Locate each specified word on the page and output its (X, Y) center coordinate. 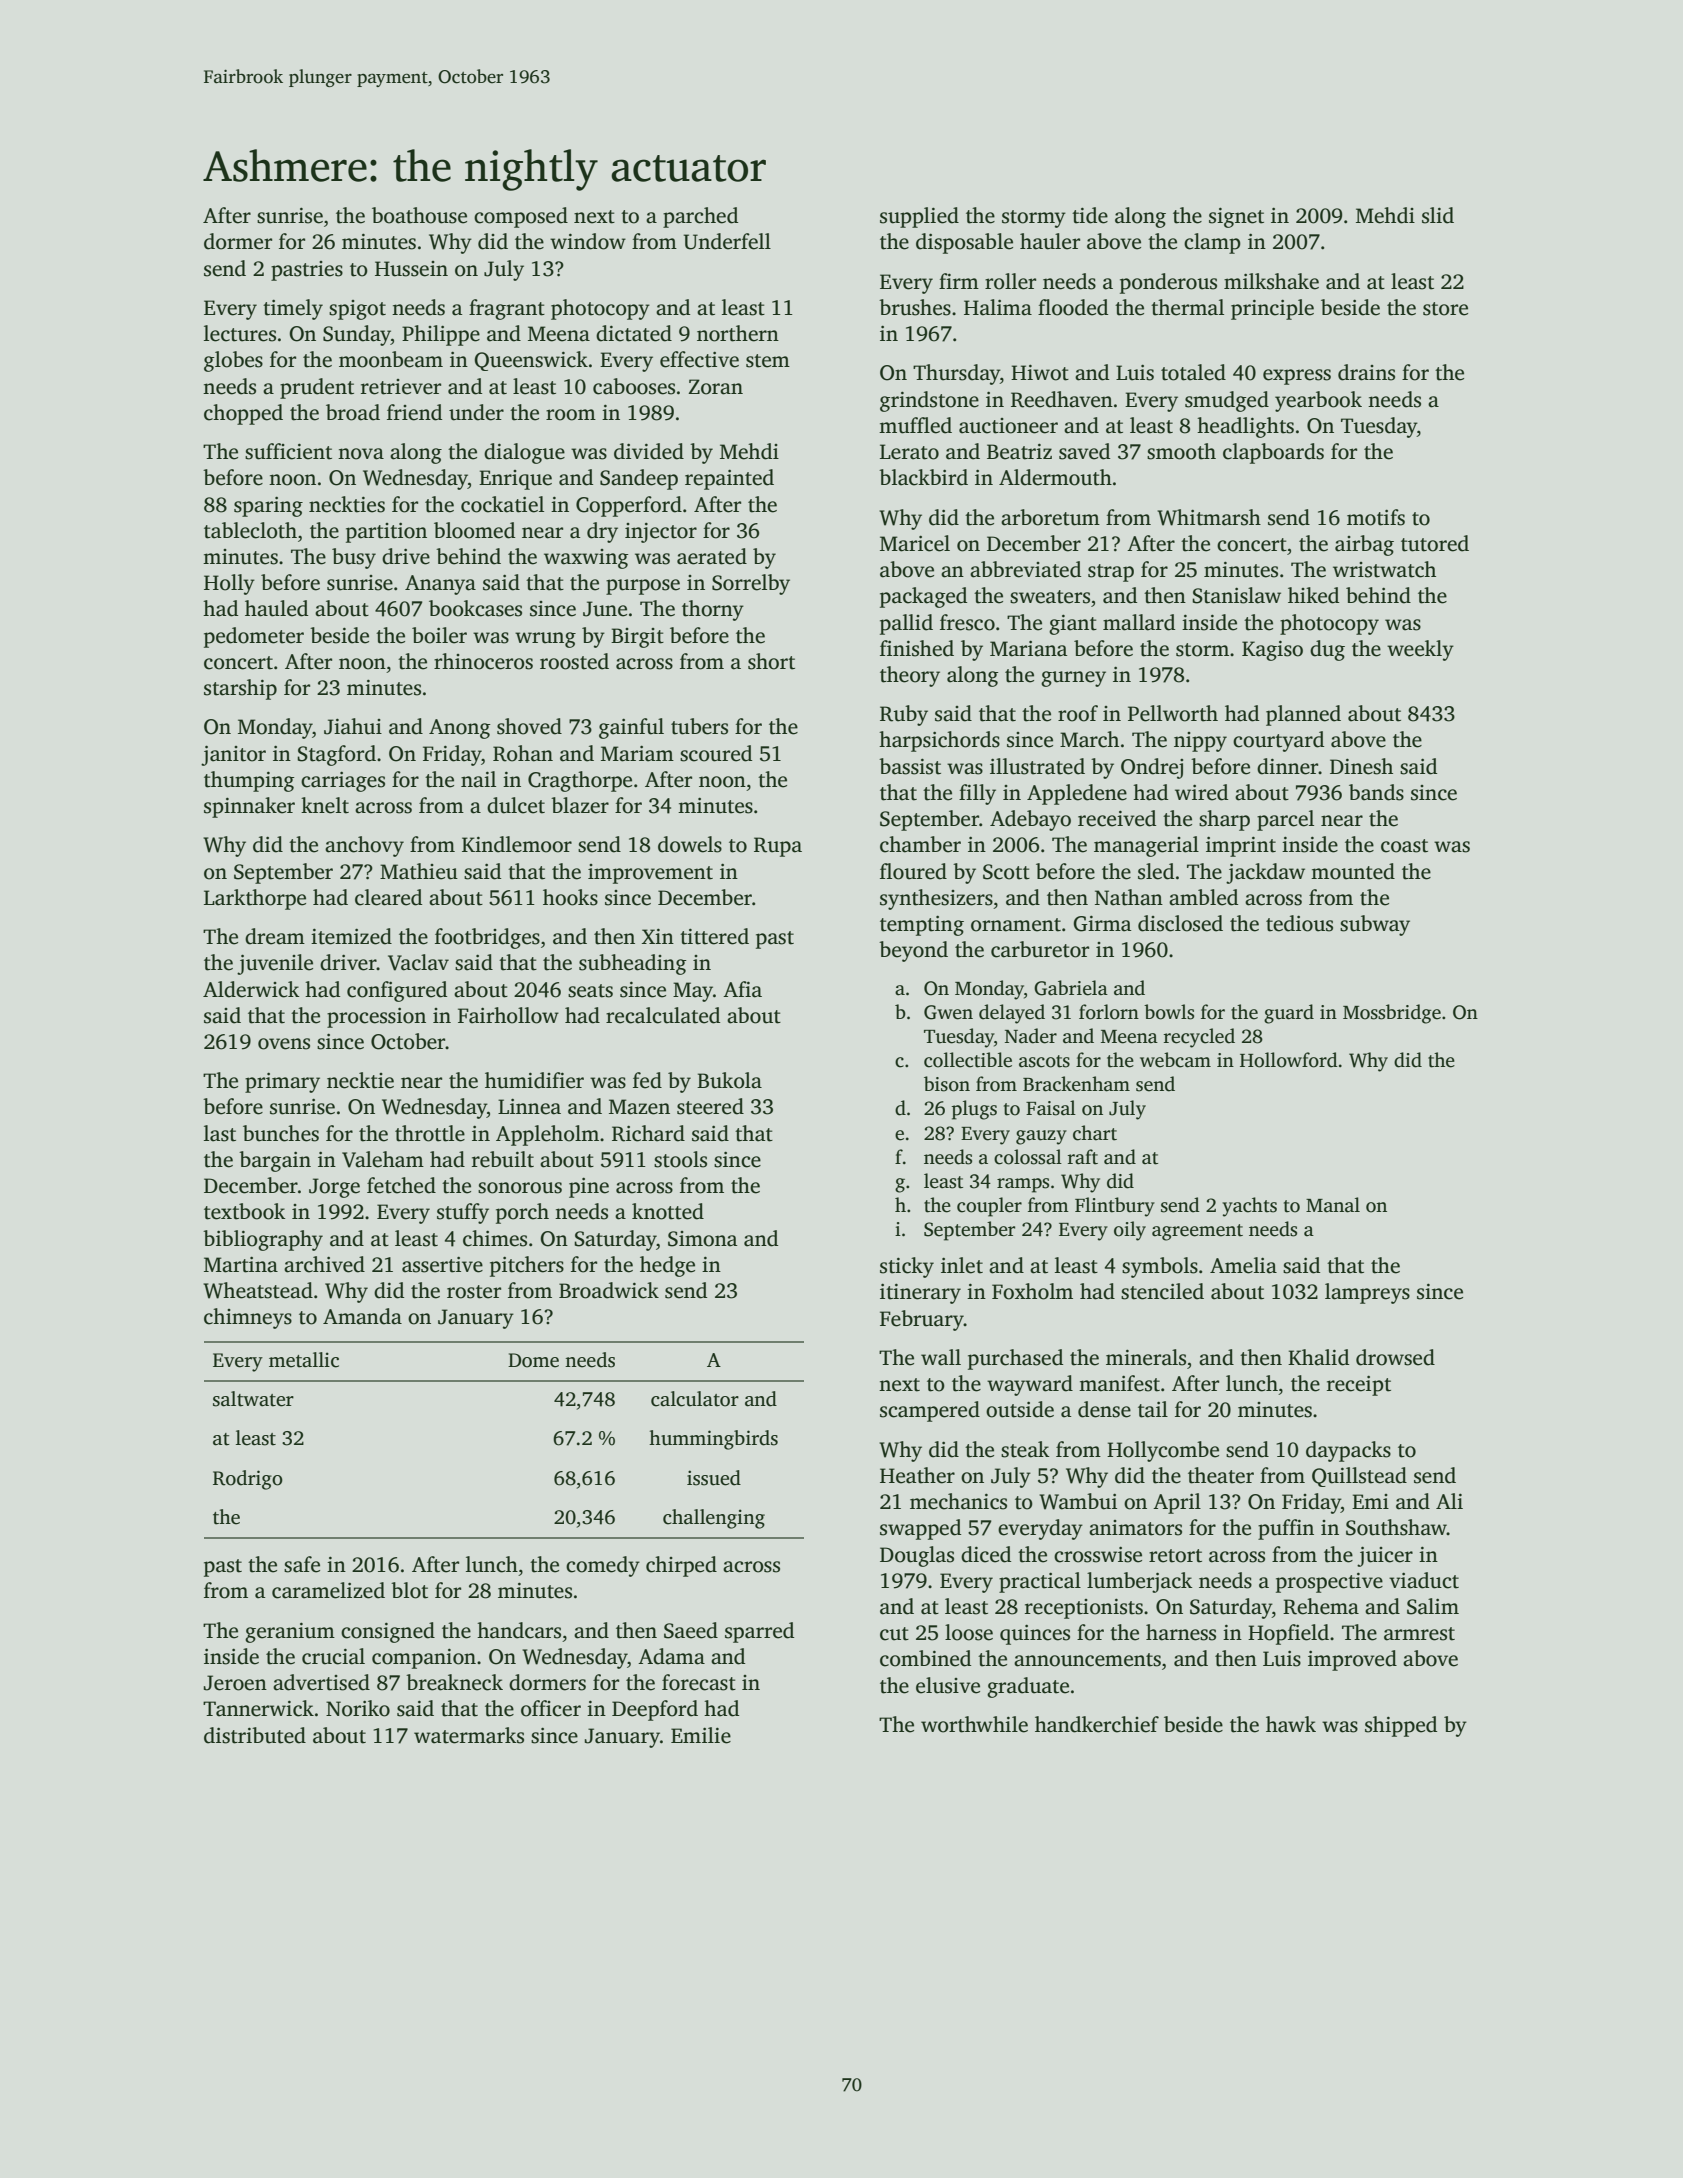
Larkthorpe (255, 899)
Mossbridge (1392, 1014)
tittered (714, 936)
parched (700, 217)
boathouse (419, 215)
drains (1366, 372)
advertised (321, 1682)
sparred (759, 1632)
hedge (667, 1266)
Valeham (383, 1159)
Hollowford (1289, 1060)
